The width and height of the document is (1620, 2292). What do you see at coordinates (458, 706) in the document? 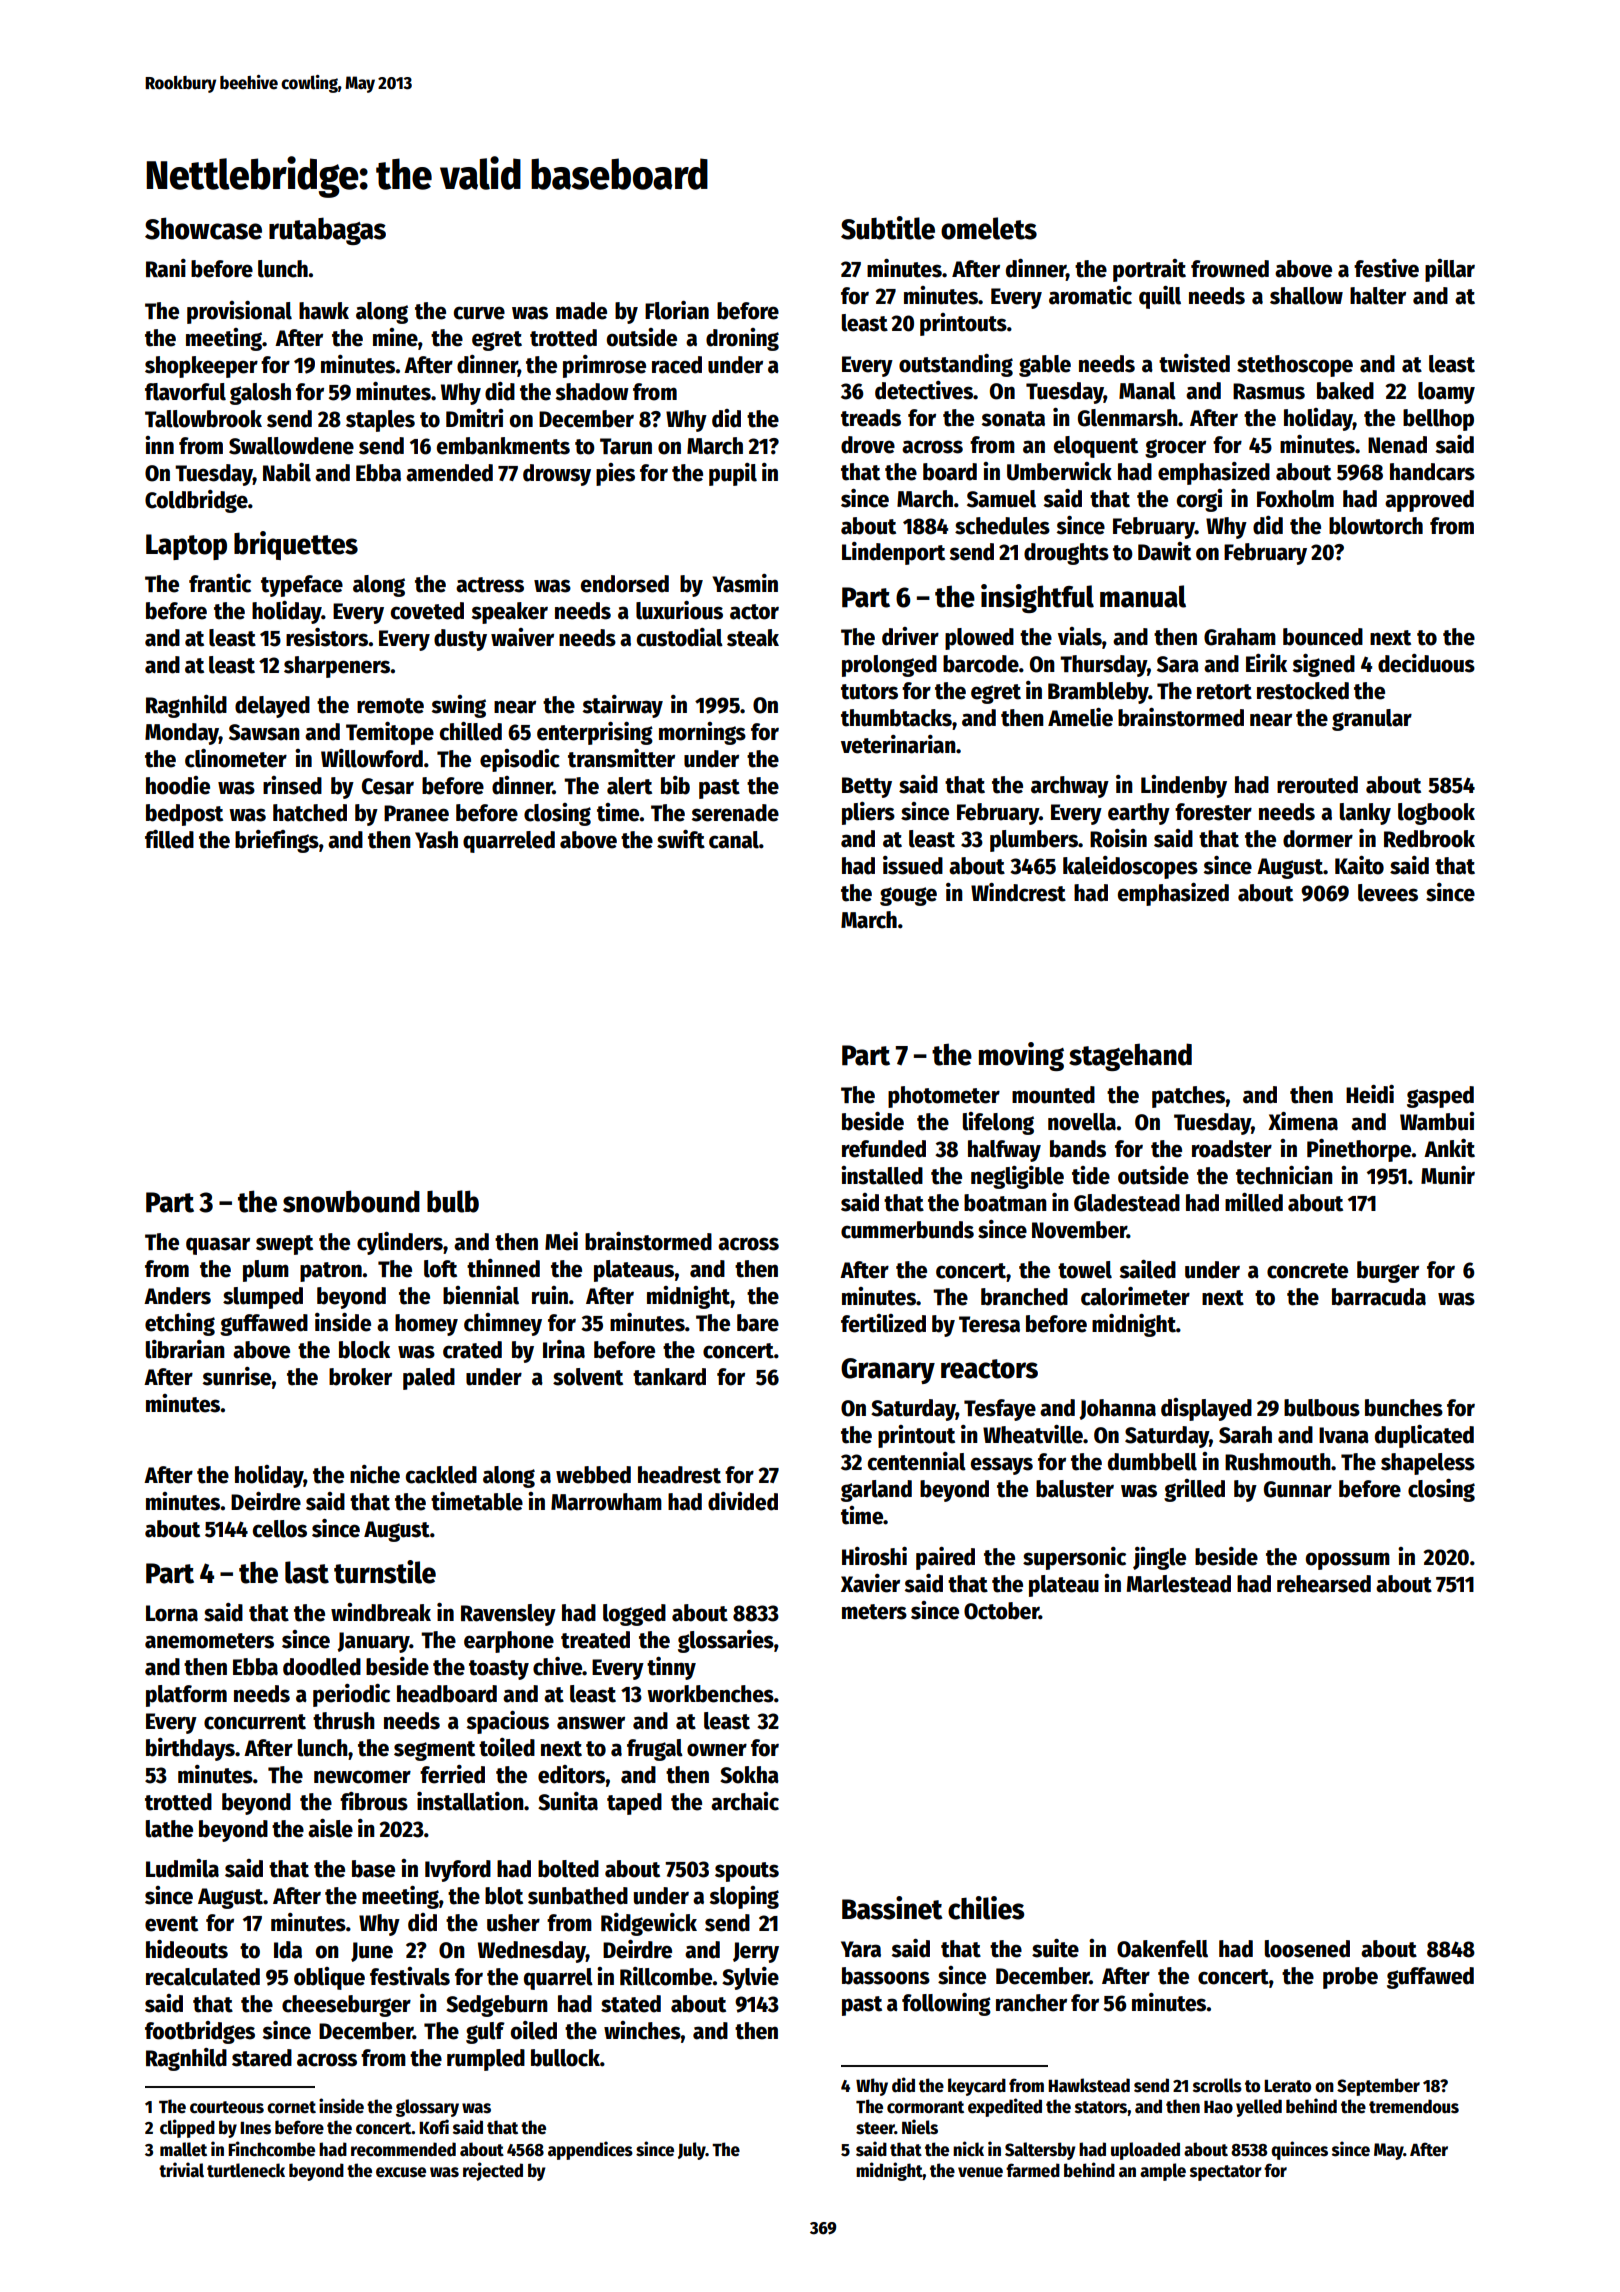
I see `swing` at bounding box center [458, 706].
